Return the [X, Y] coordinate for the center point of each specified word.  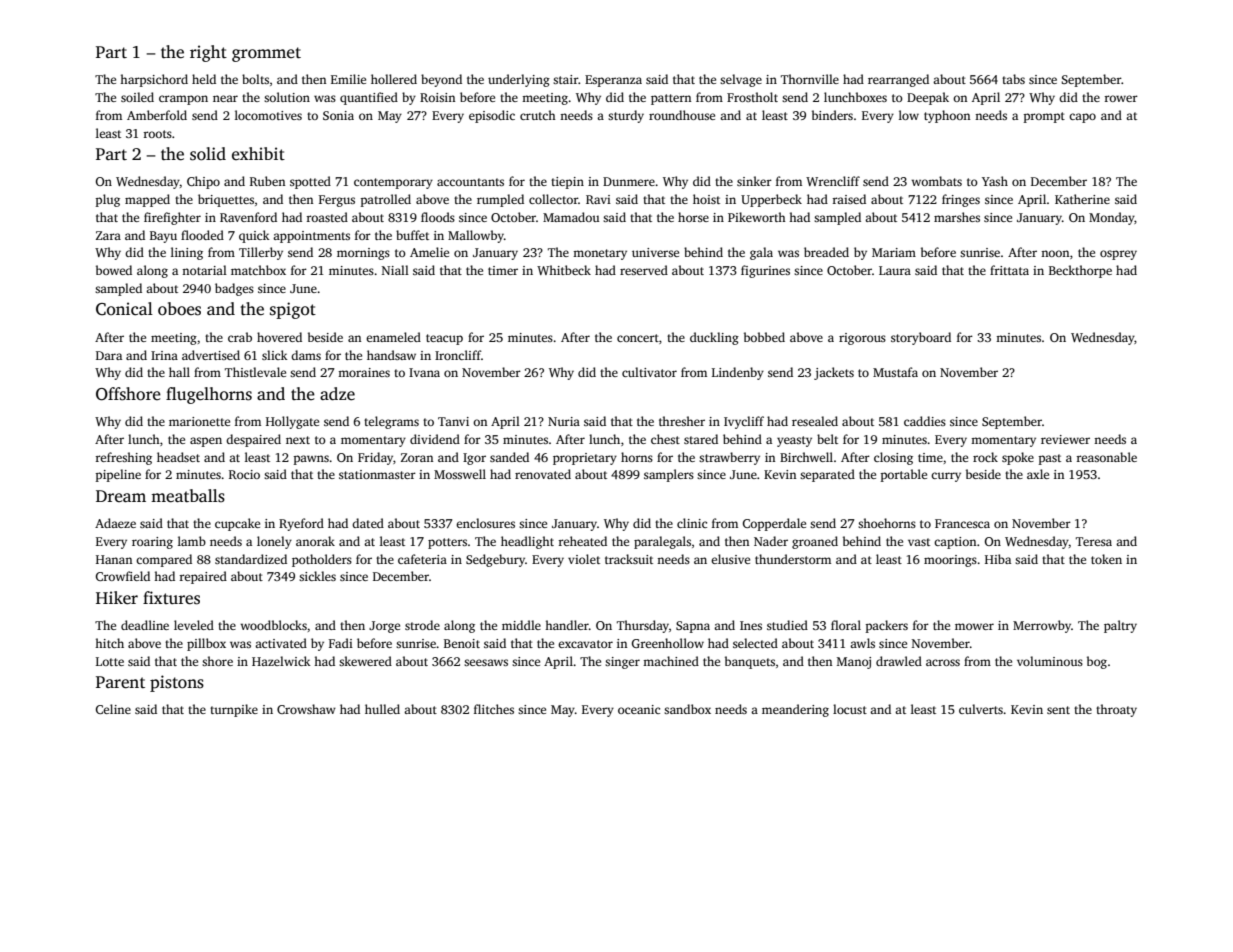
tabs [1013, 79]
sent [1058, 710]
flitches [494, 709]
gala [761, 253]
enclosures [485, 523]
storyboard [921, 338]
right [208, 53]
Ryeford [301, 524]
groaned [815, 542]
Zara [108, 235]
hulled [382, 709]
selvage [741, 80]
